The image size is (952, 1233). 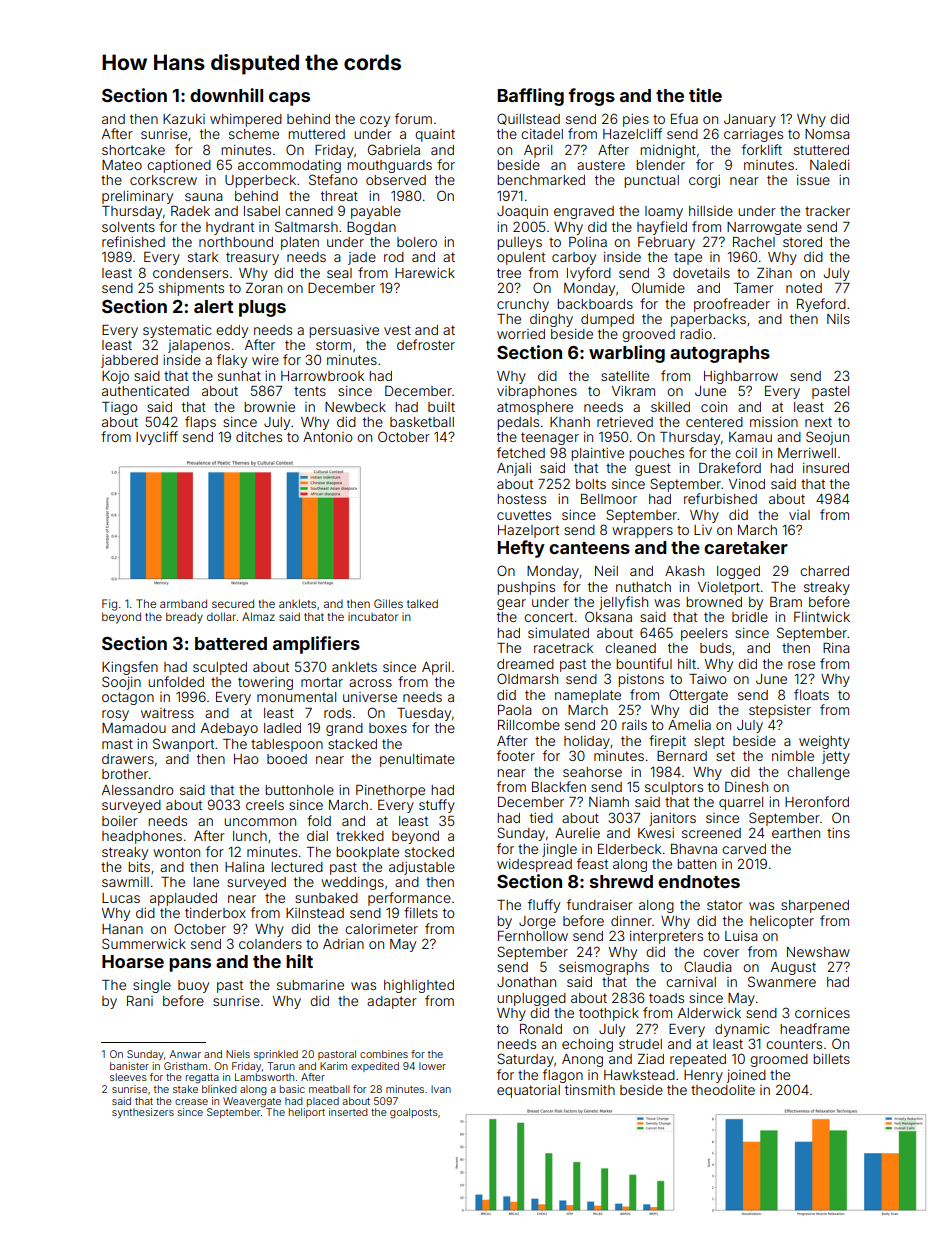 I want to click on submarine, so click(x=310, y=985).
